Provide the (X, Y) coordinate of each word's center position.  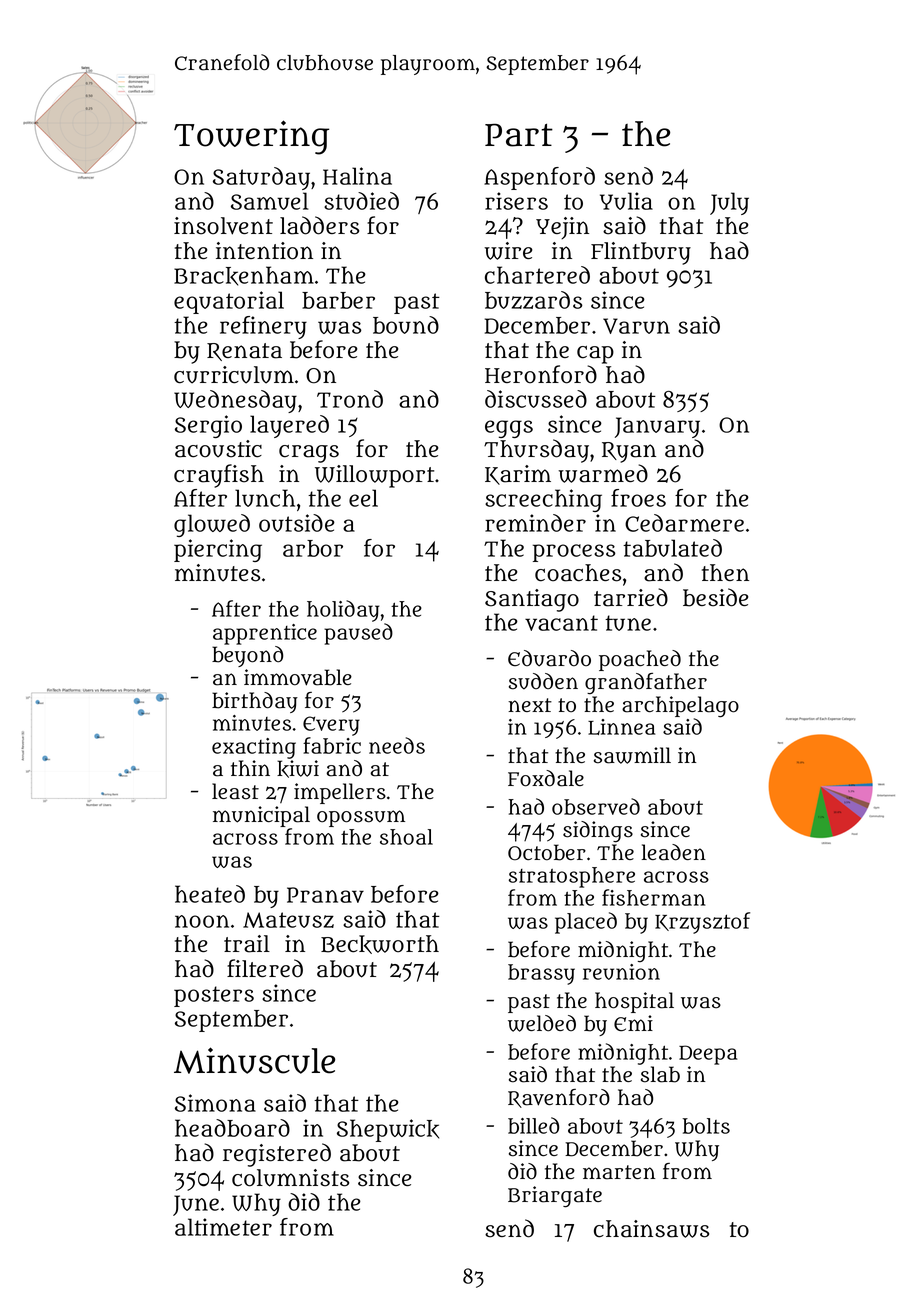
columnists (290, 1178)
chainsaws (651, 1229)
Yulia (626, 201)
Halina (357, 176)
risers (516, 201)
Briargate (555, 1197)
